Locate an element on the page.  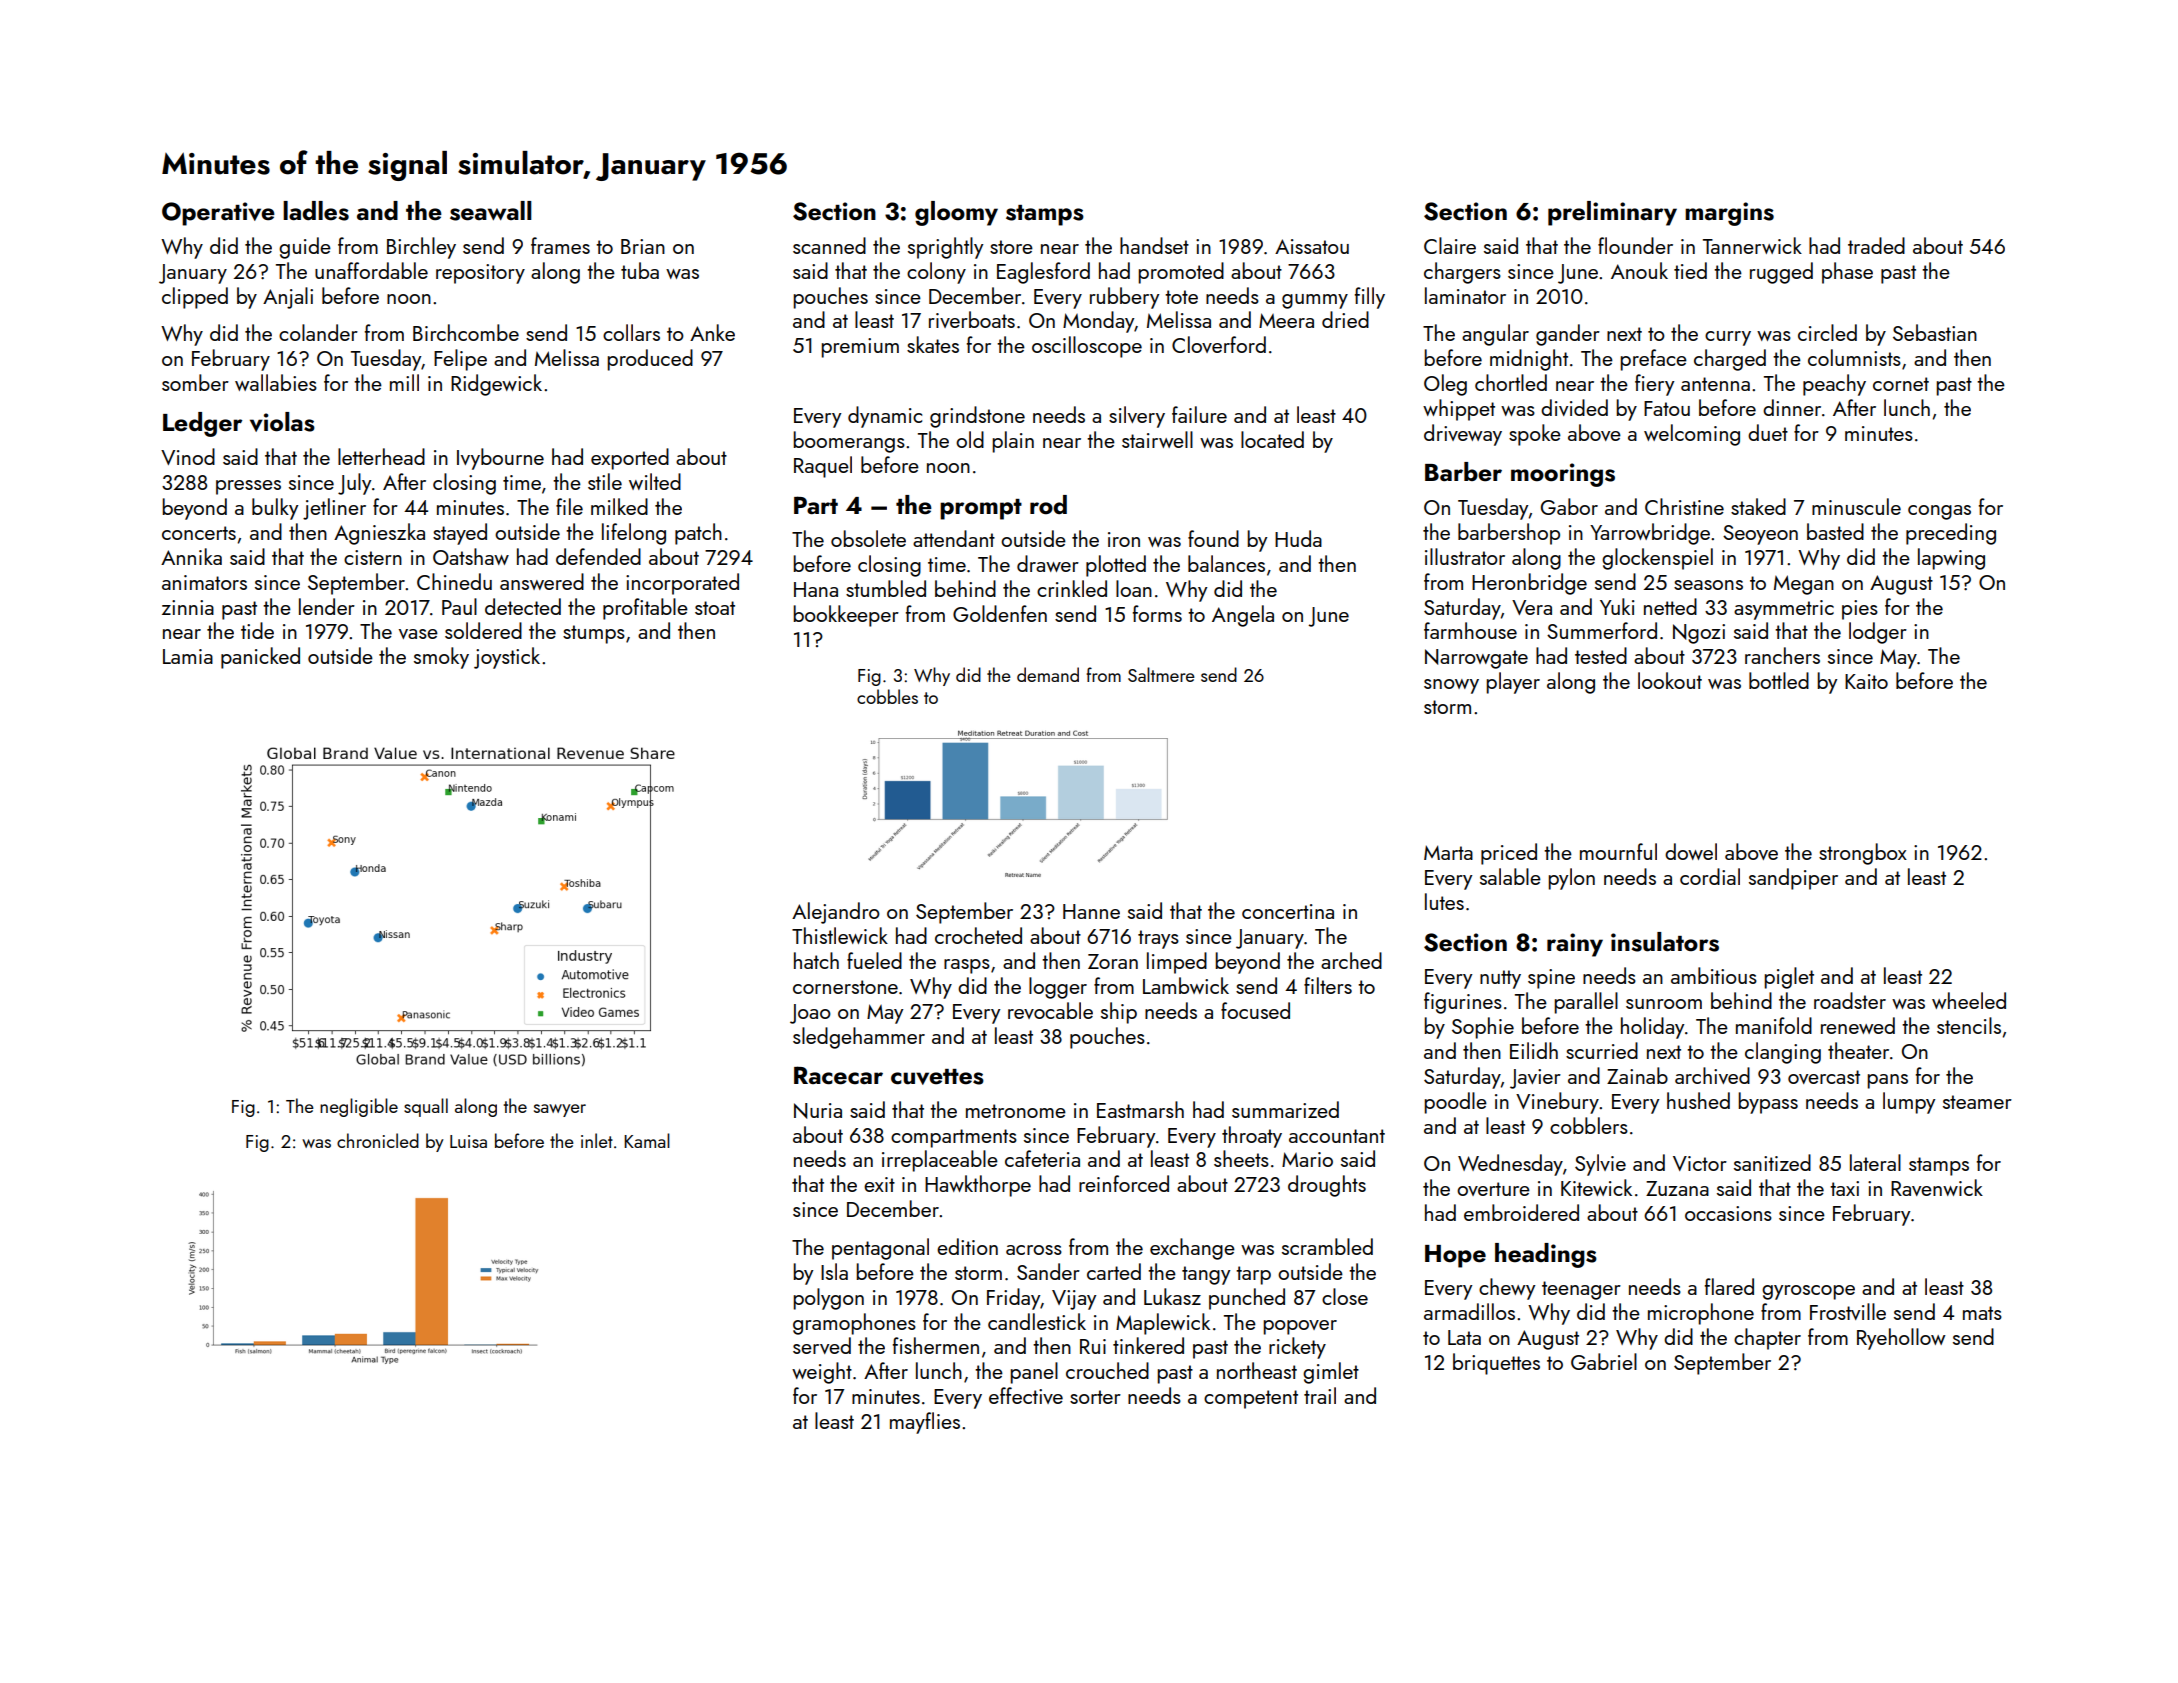
Joao is located at coordinates (810, 1014).
